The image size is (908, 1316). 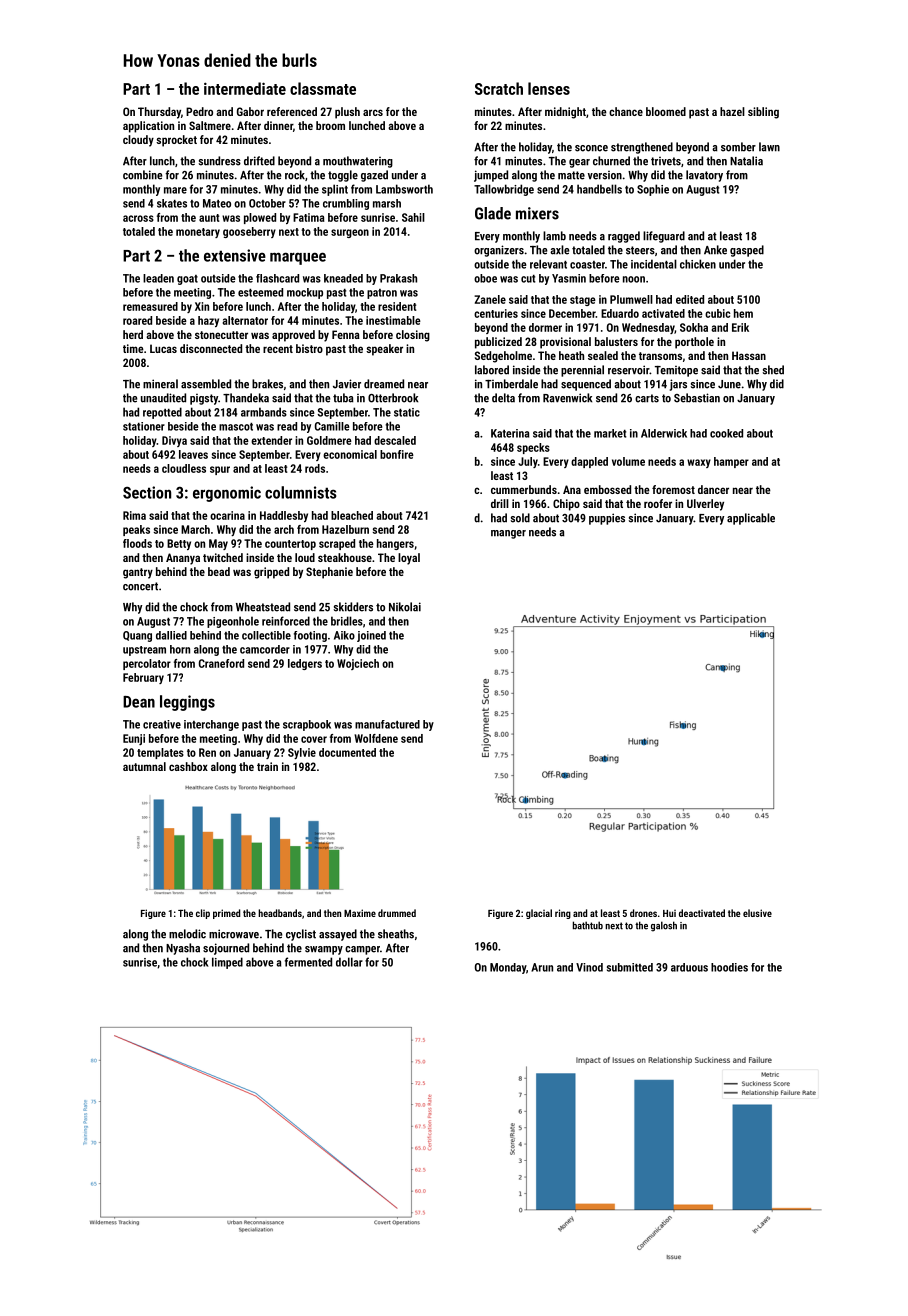 What do you see at coordinates (607, 519) in the screenshot?
I see `puppies` at bounding box center [607, 519].
